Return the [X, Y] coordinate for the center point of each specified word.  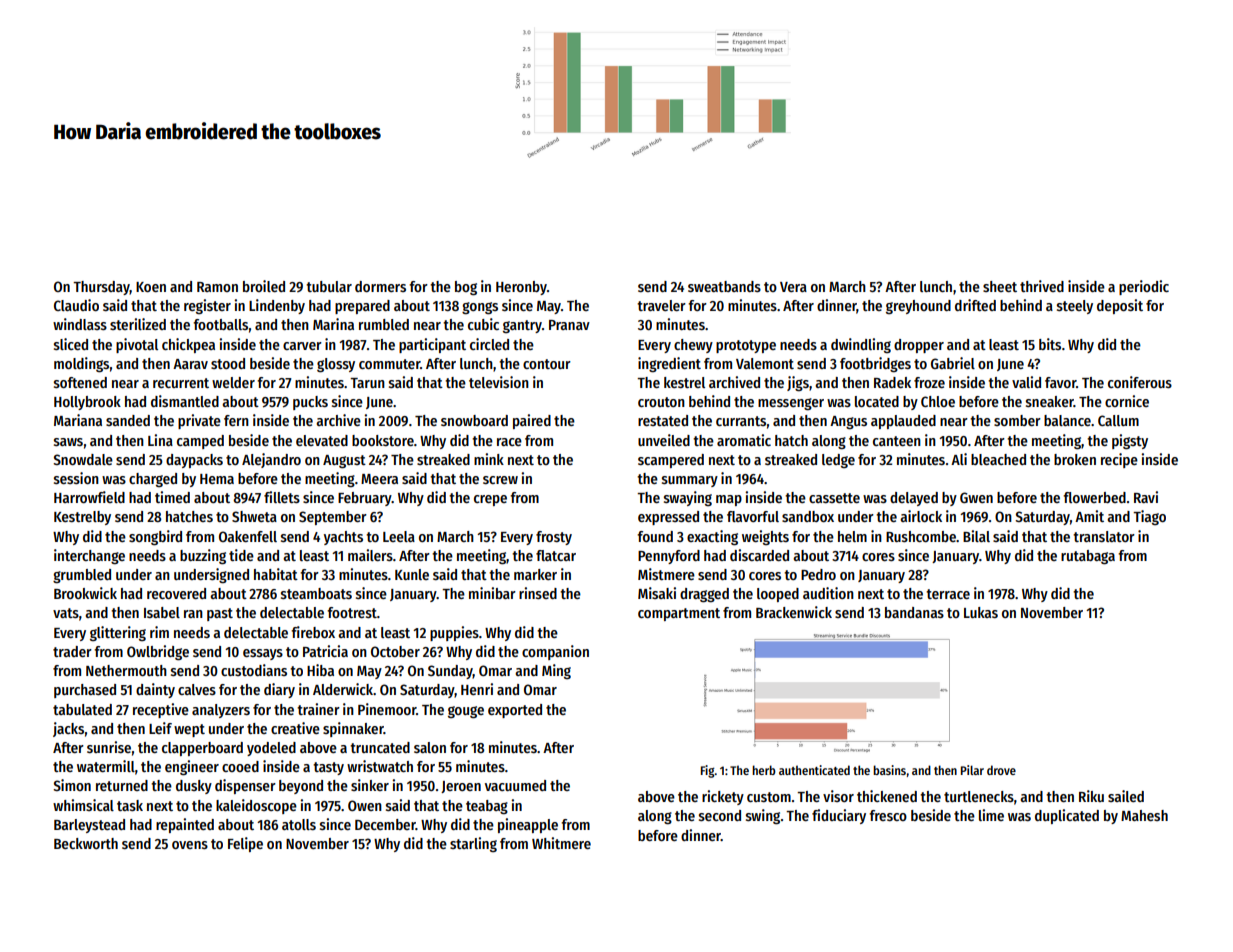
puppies [454, 633]
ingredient [669, 364]
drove [1001, 770]
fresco [888, 815]
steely [1075, 307]
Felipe [245, 844]
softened [80, 382]
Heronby [521, 288]
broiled [264, 286]
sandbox [808, 516]
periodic [1144, 287]
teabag [487, 807]
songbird [155, 538]
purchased [85, 691]
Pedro [818, 574]
